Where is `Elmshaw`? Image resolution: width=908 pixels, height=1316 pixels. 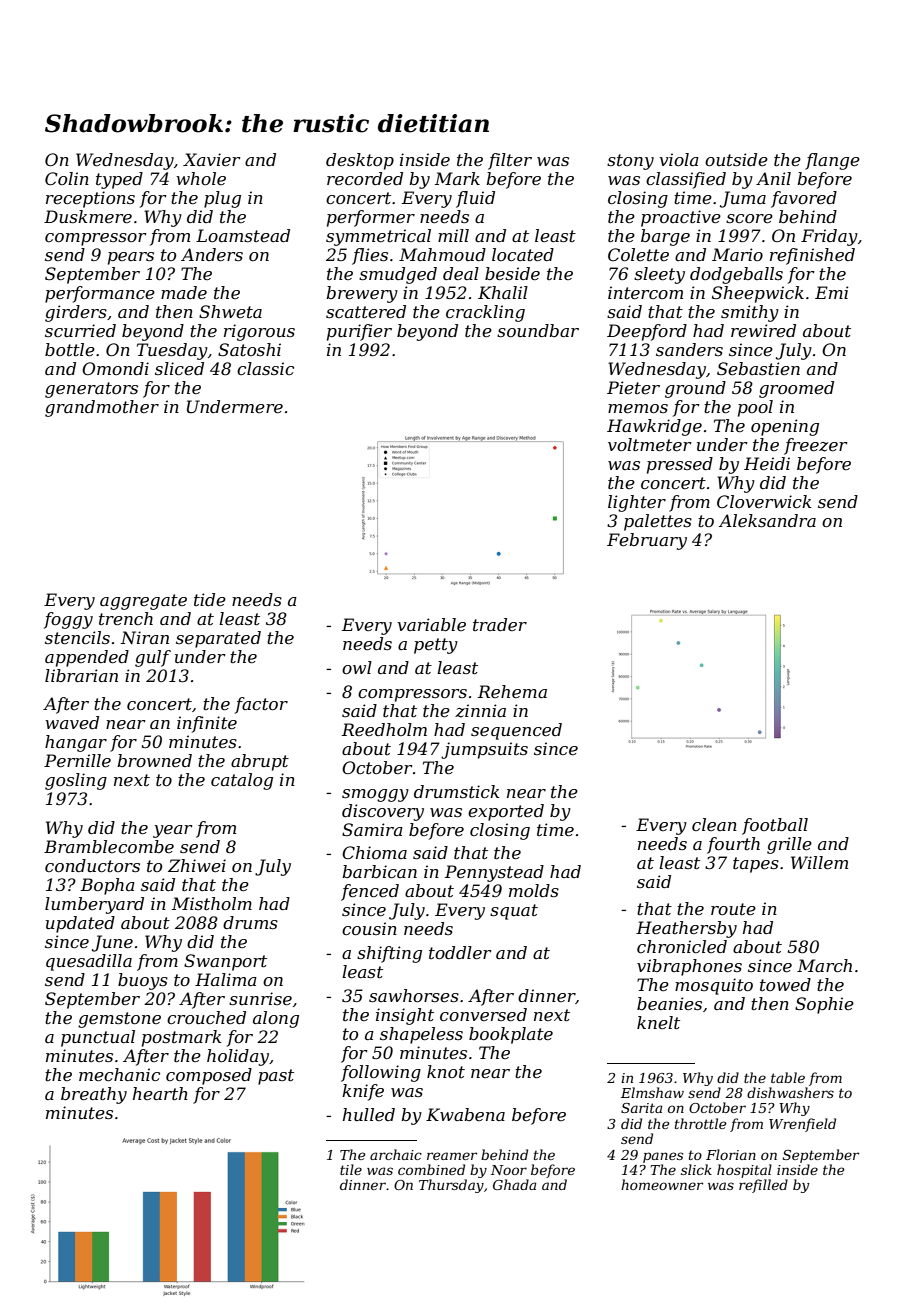
Elmshaw is located at coordinates (652, 1092).
